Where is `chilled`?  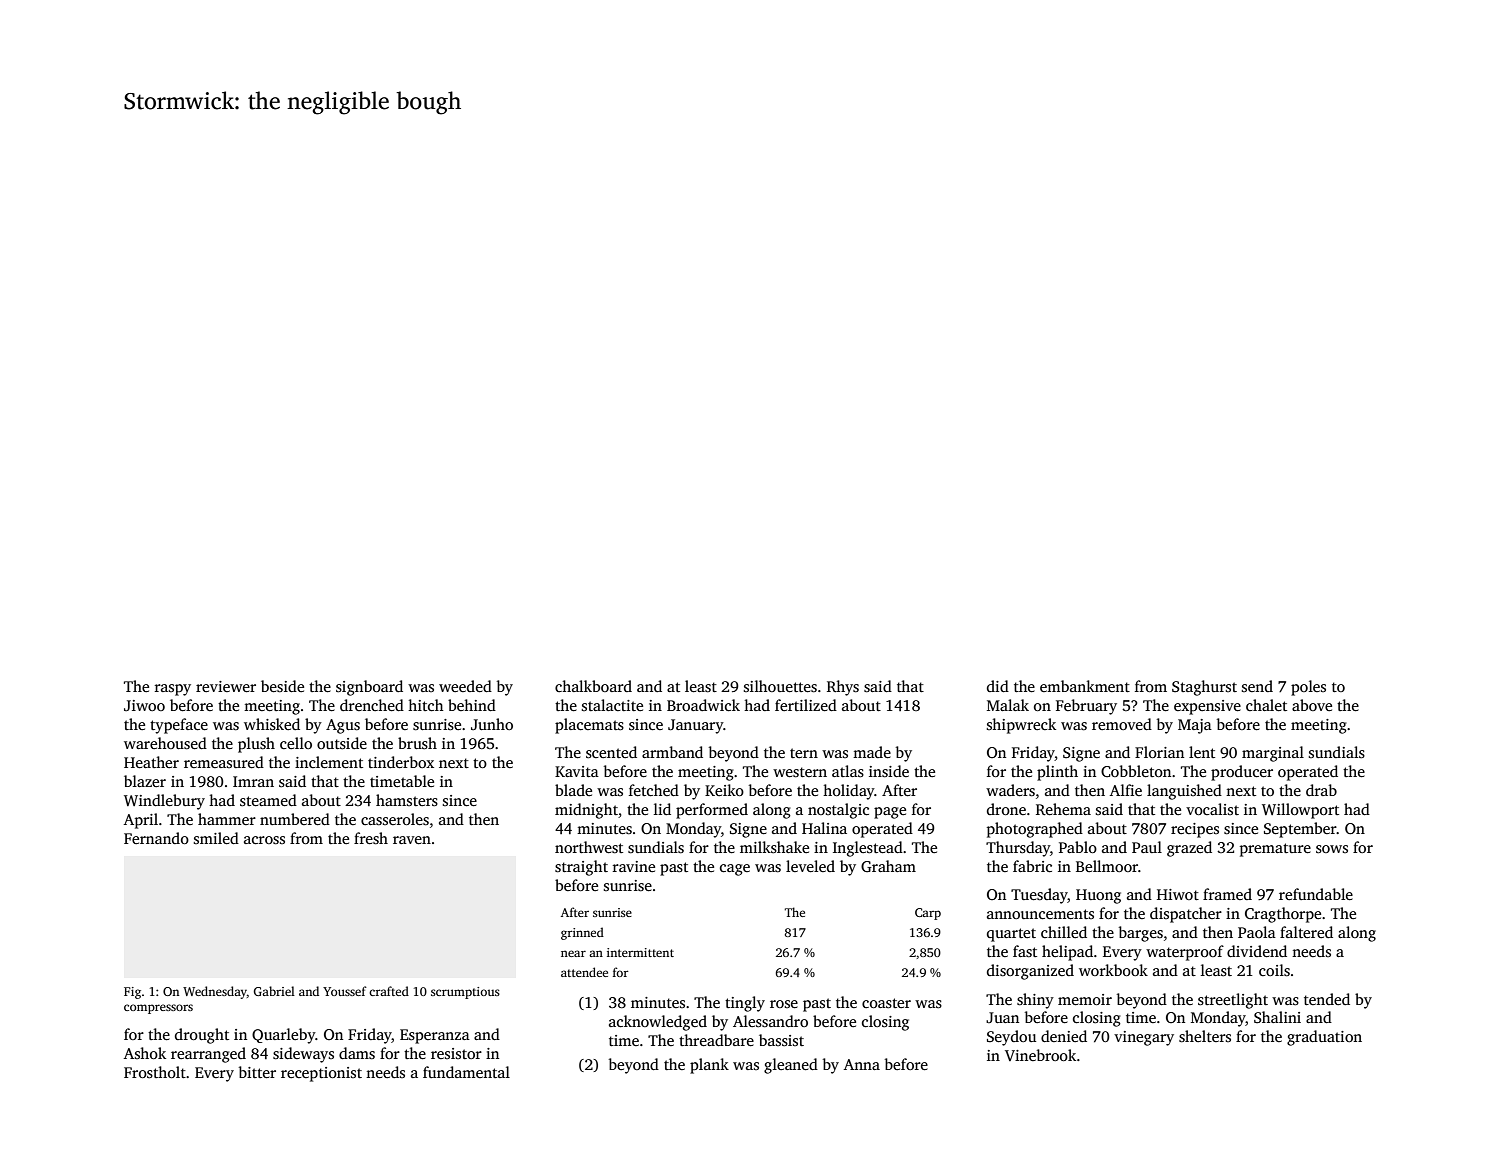
chilled is located at coordinates (1064, 932).
